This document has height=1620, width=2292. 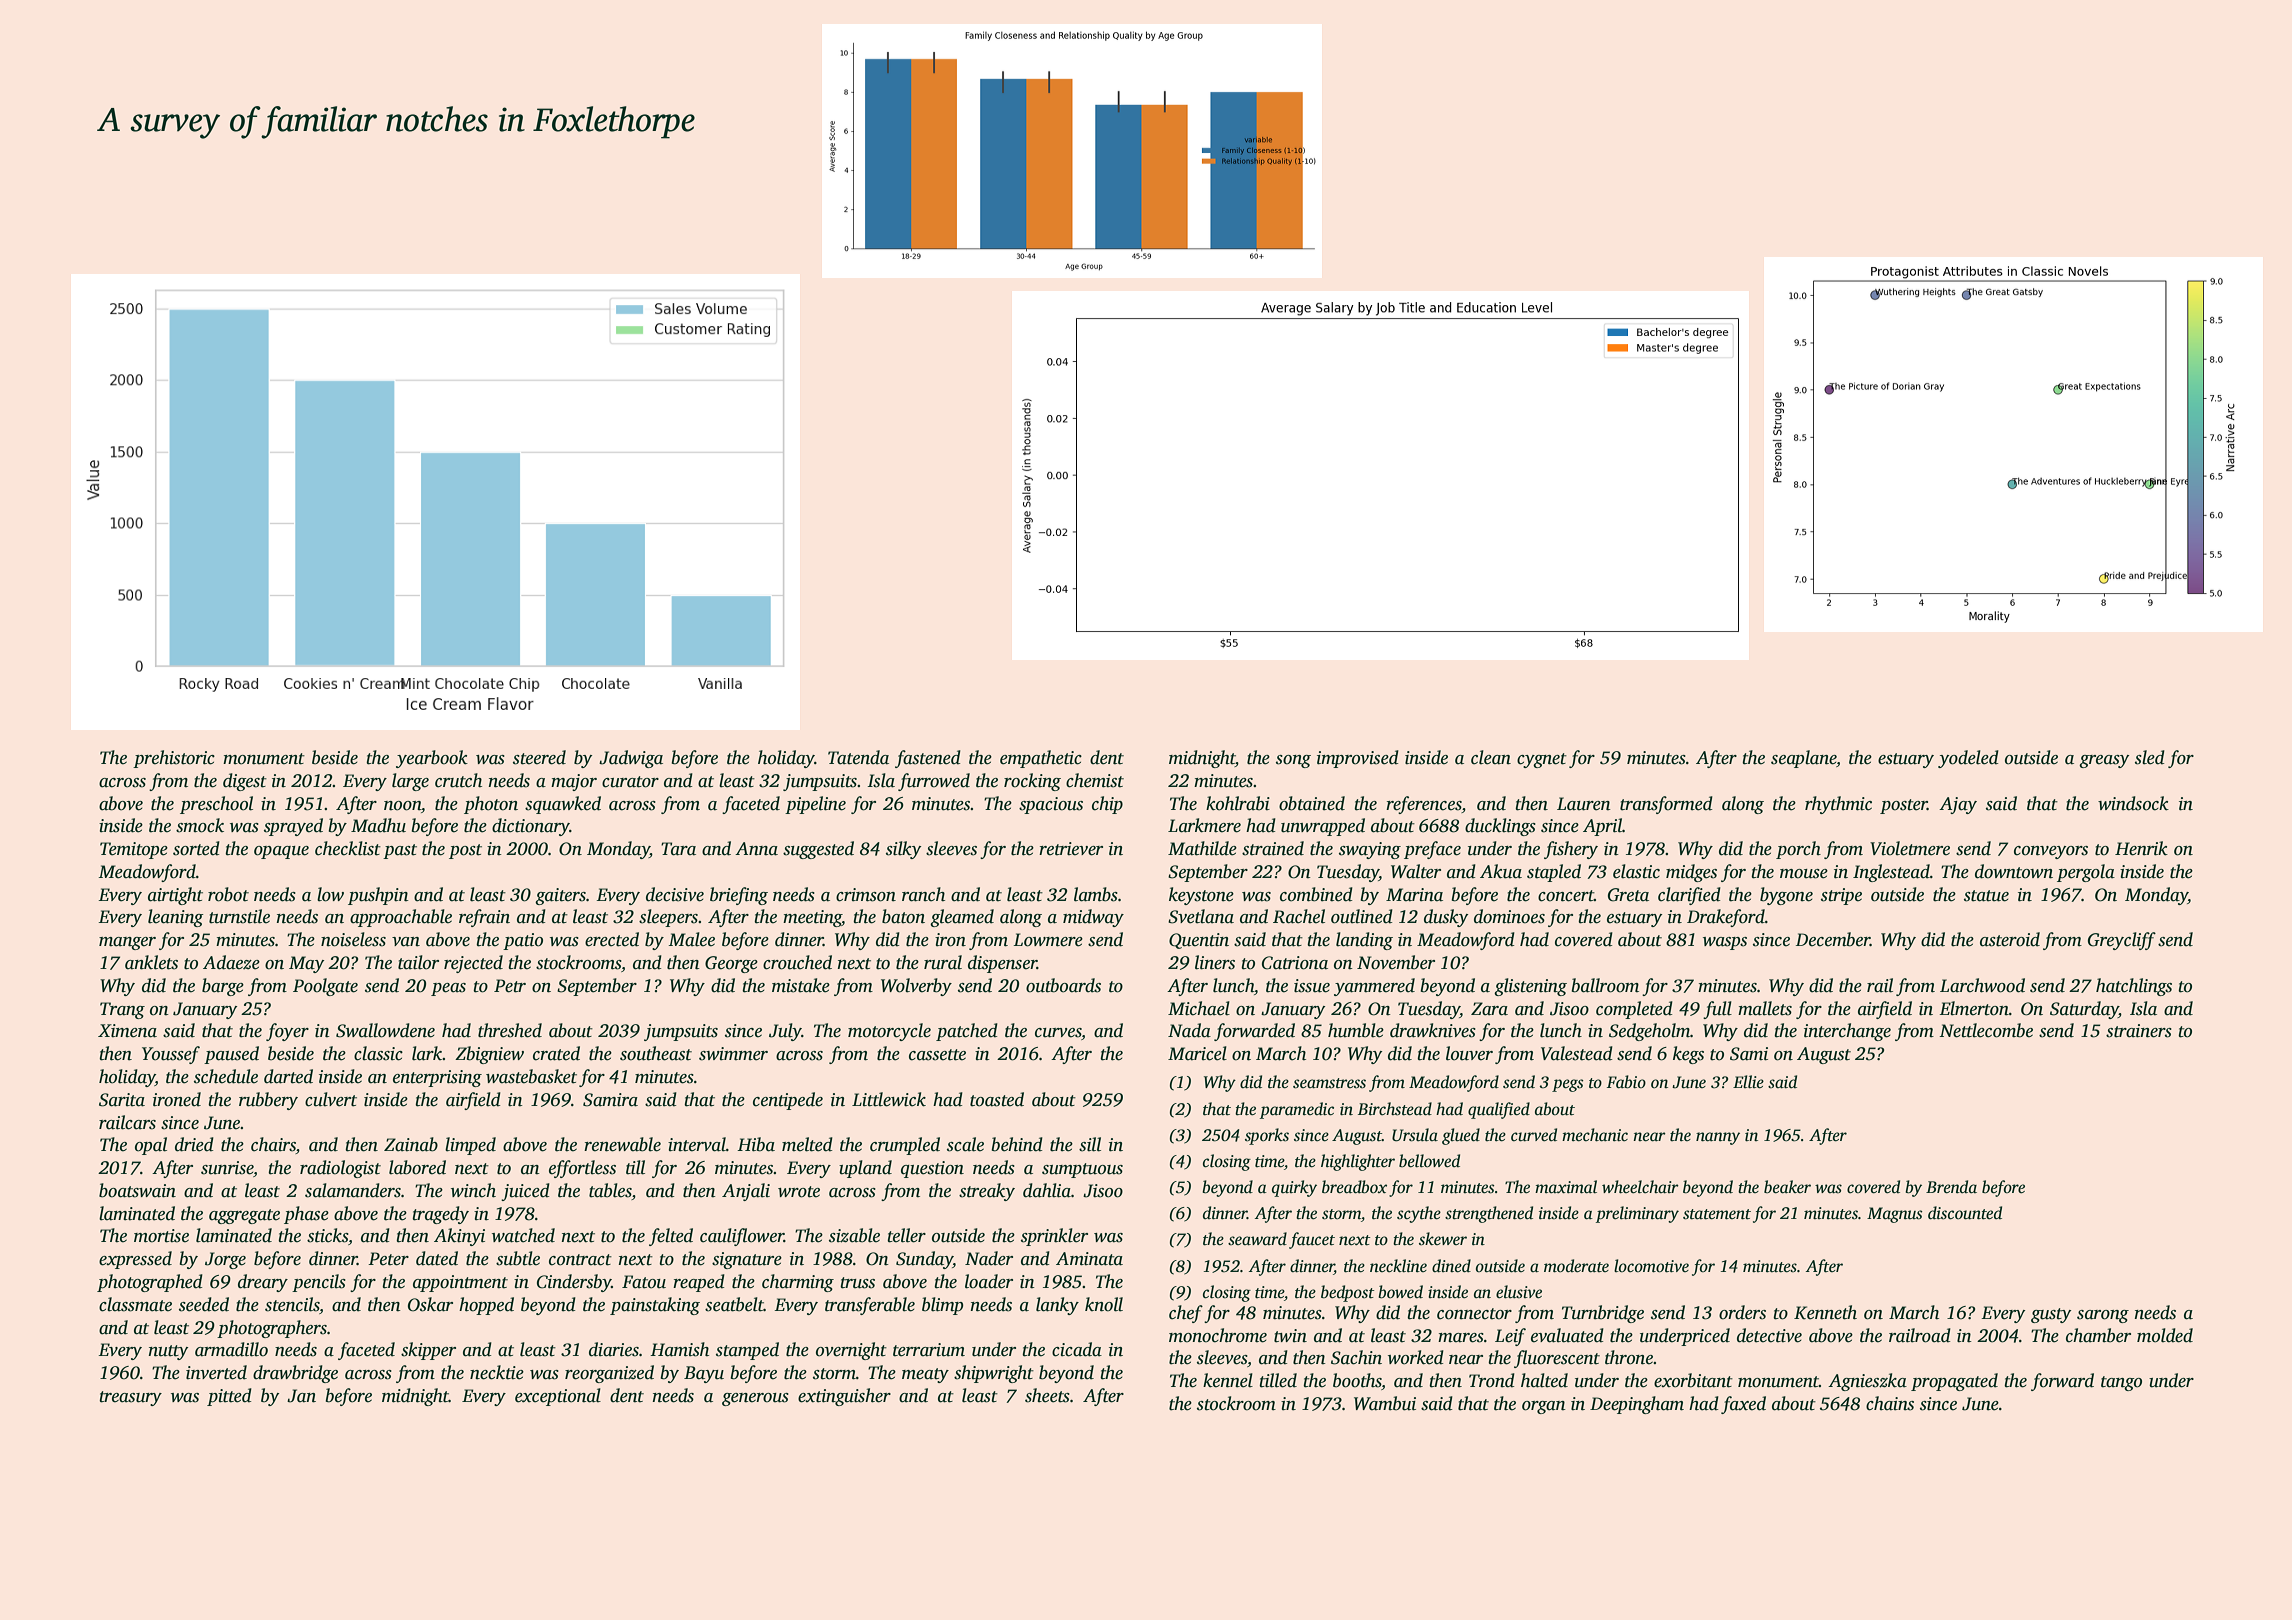 What do you see at coordinates (1063, 985) in the document?
I see `outboards` at bounding box center [1063, 985].
